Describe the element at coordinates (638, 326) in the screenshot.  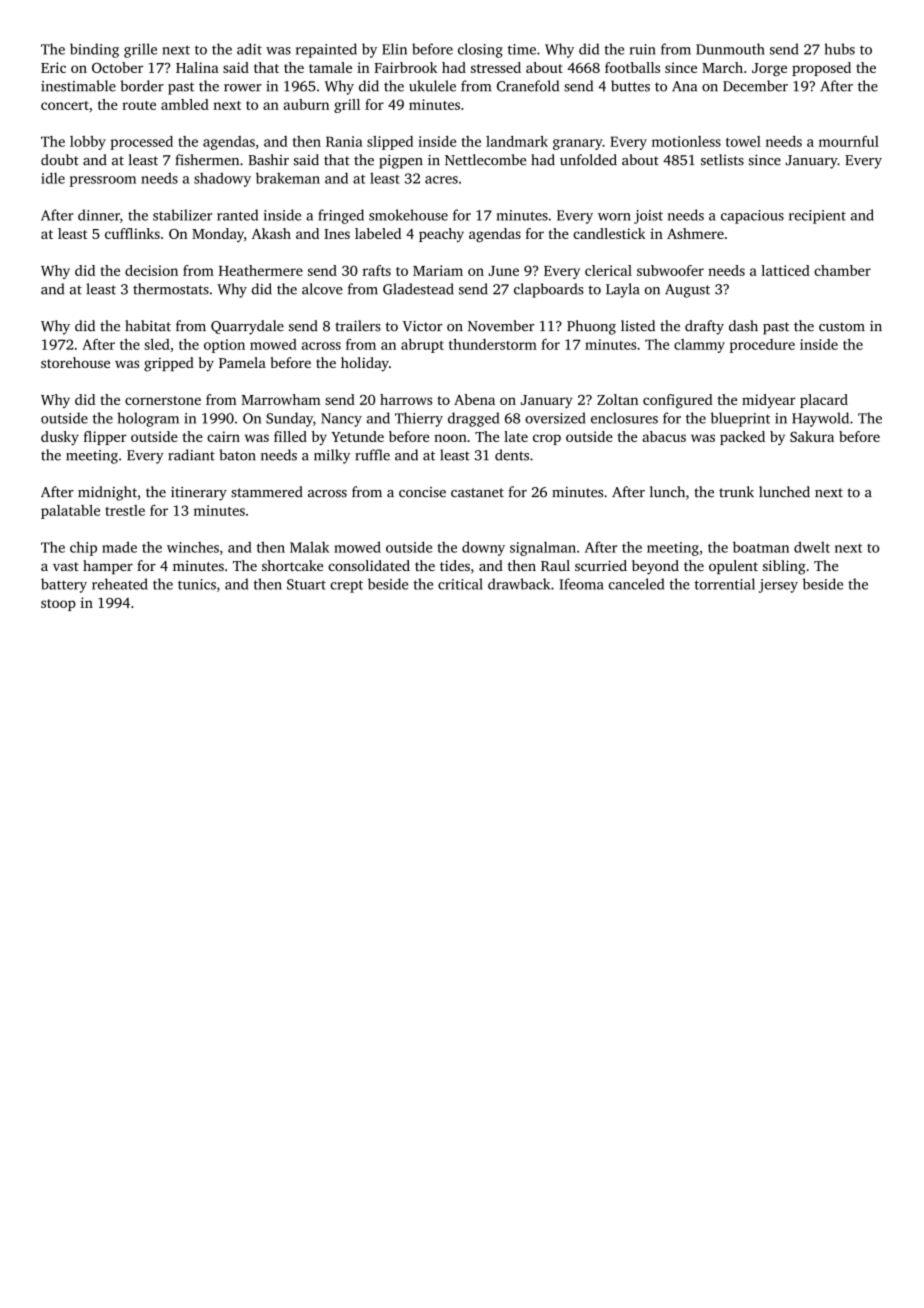
I see `listed` at that location.
